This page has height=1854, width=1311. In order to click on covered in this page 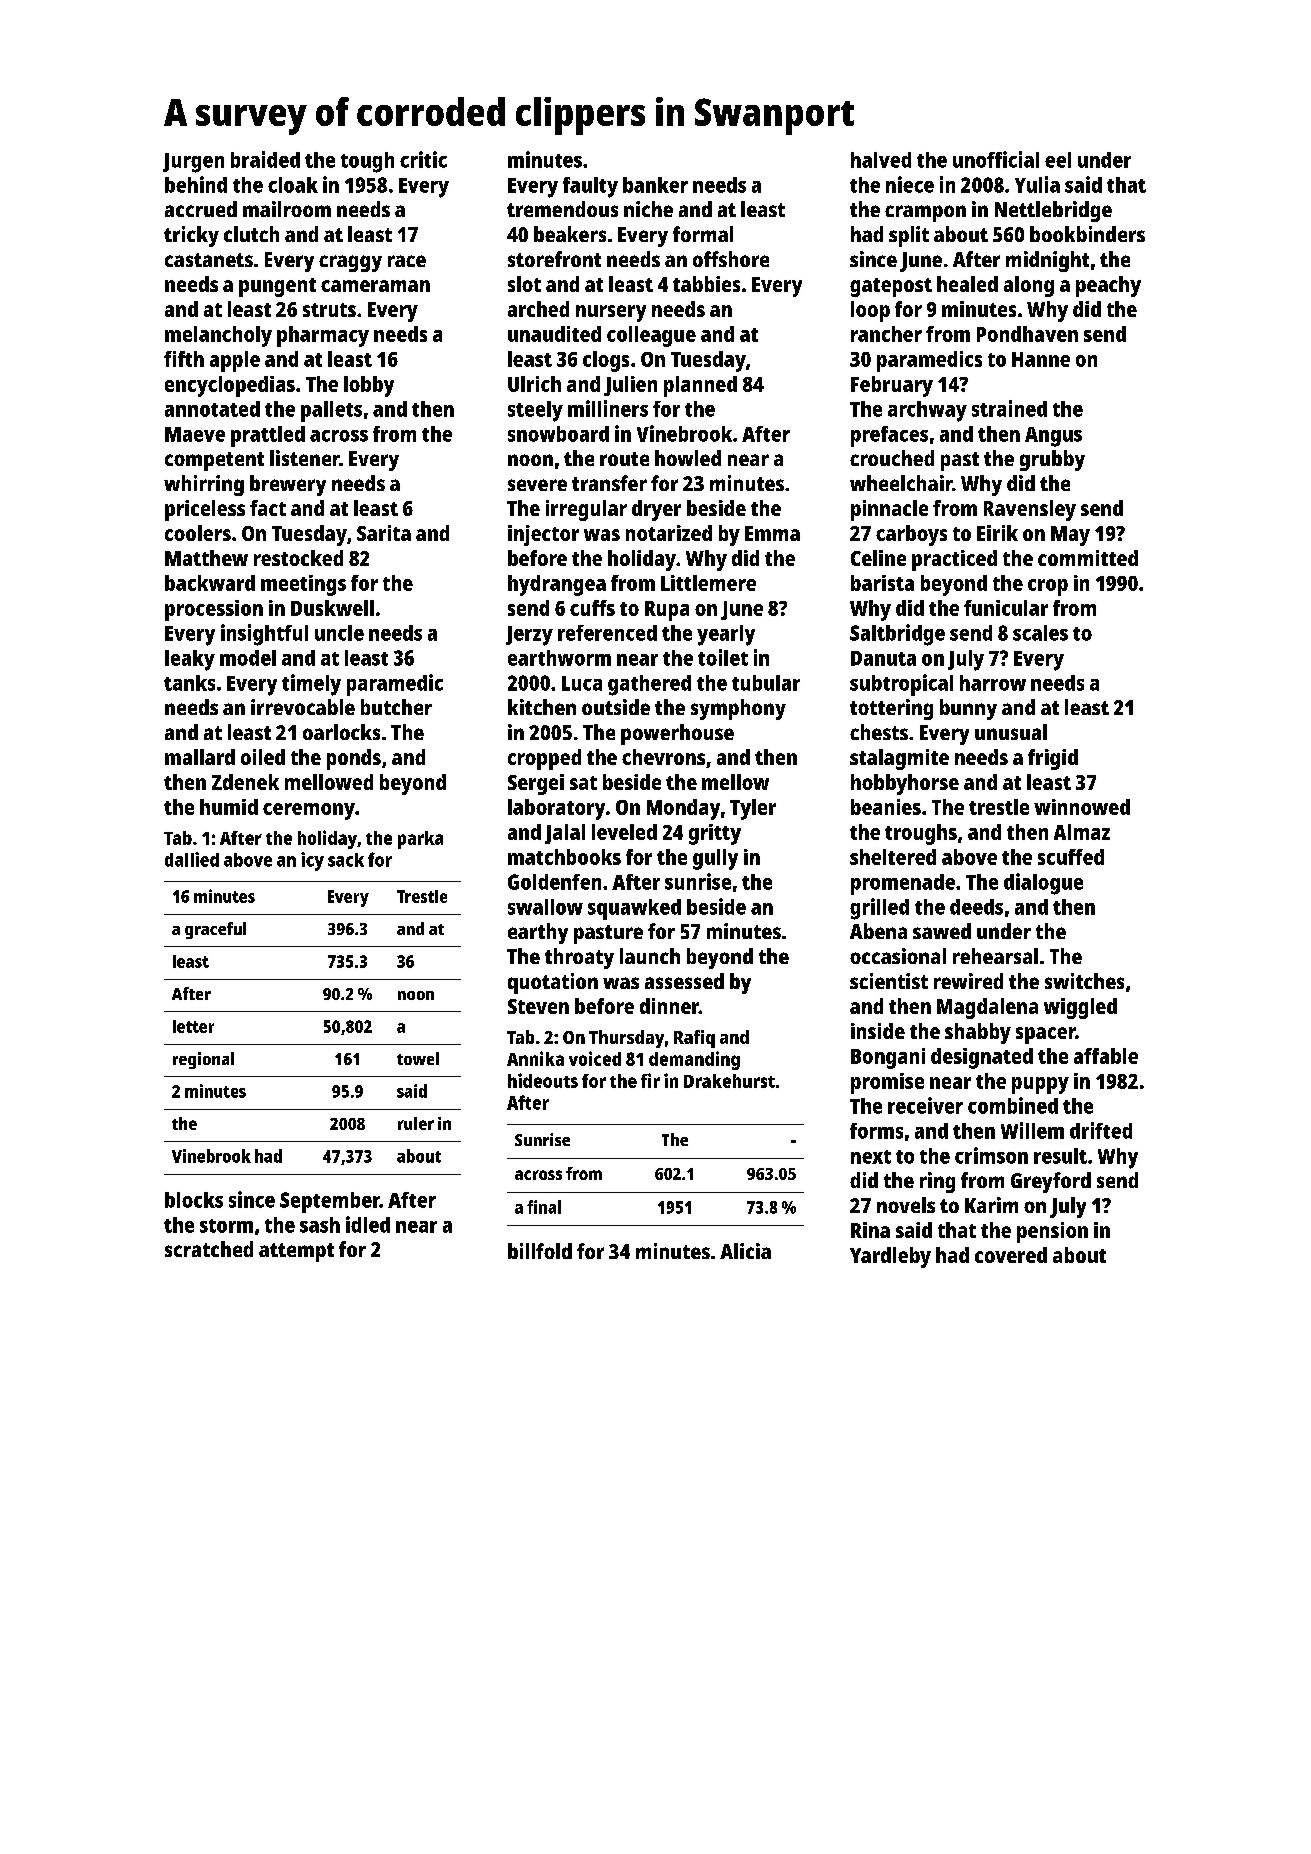, I will do `click(1011, 1255)`.
